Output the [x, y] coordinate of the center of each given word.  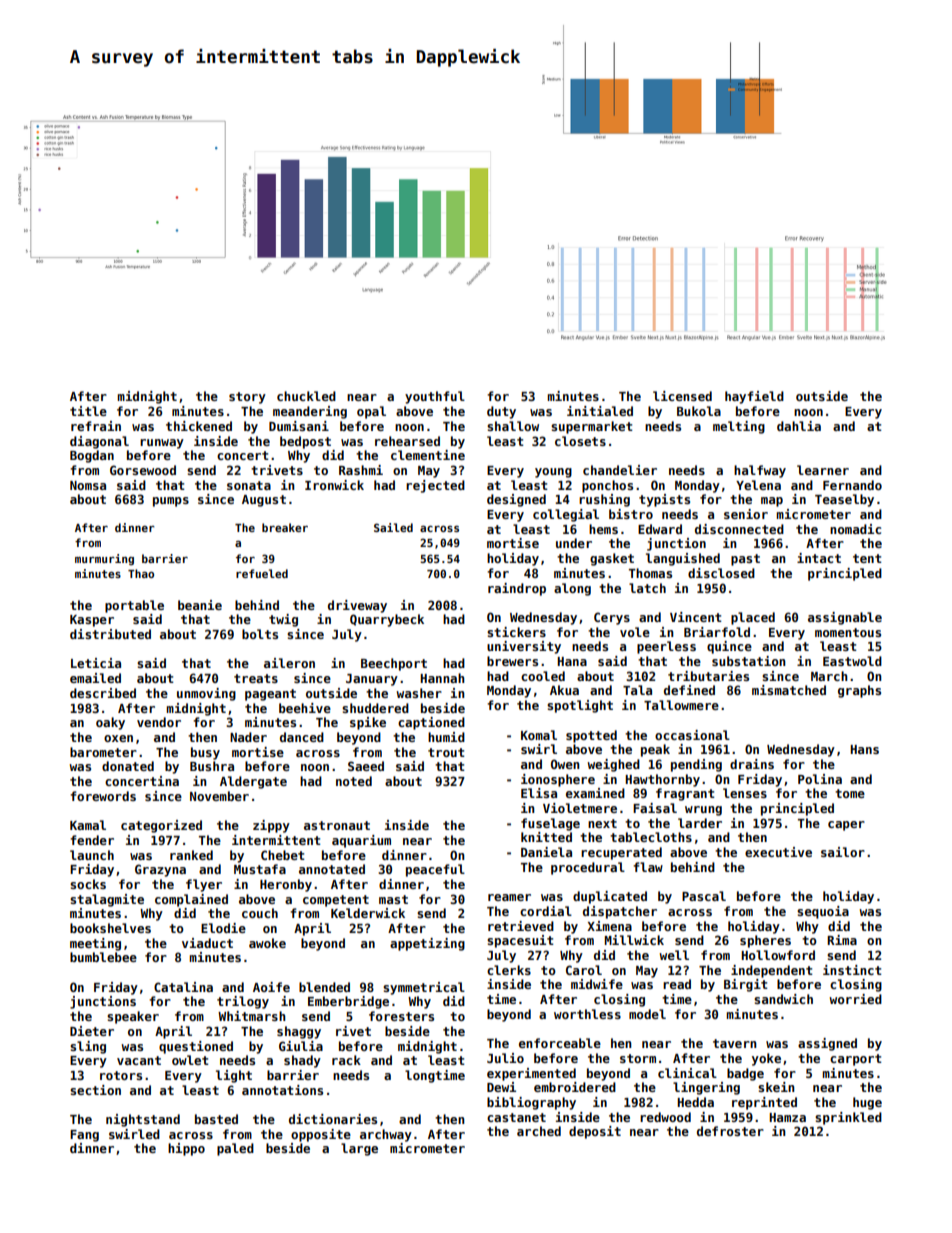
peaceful [435, 870]
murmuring [104, 559]
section [95, 1090]
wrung [703, 811]
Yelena [758, 485]
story [247, 398]
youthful [435, 397]
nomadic [855, 529]
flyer [204, 885]
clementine [428, 455]
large [359, 1149]
